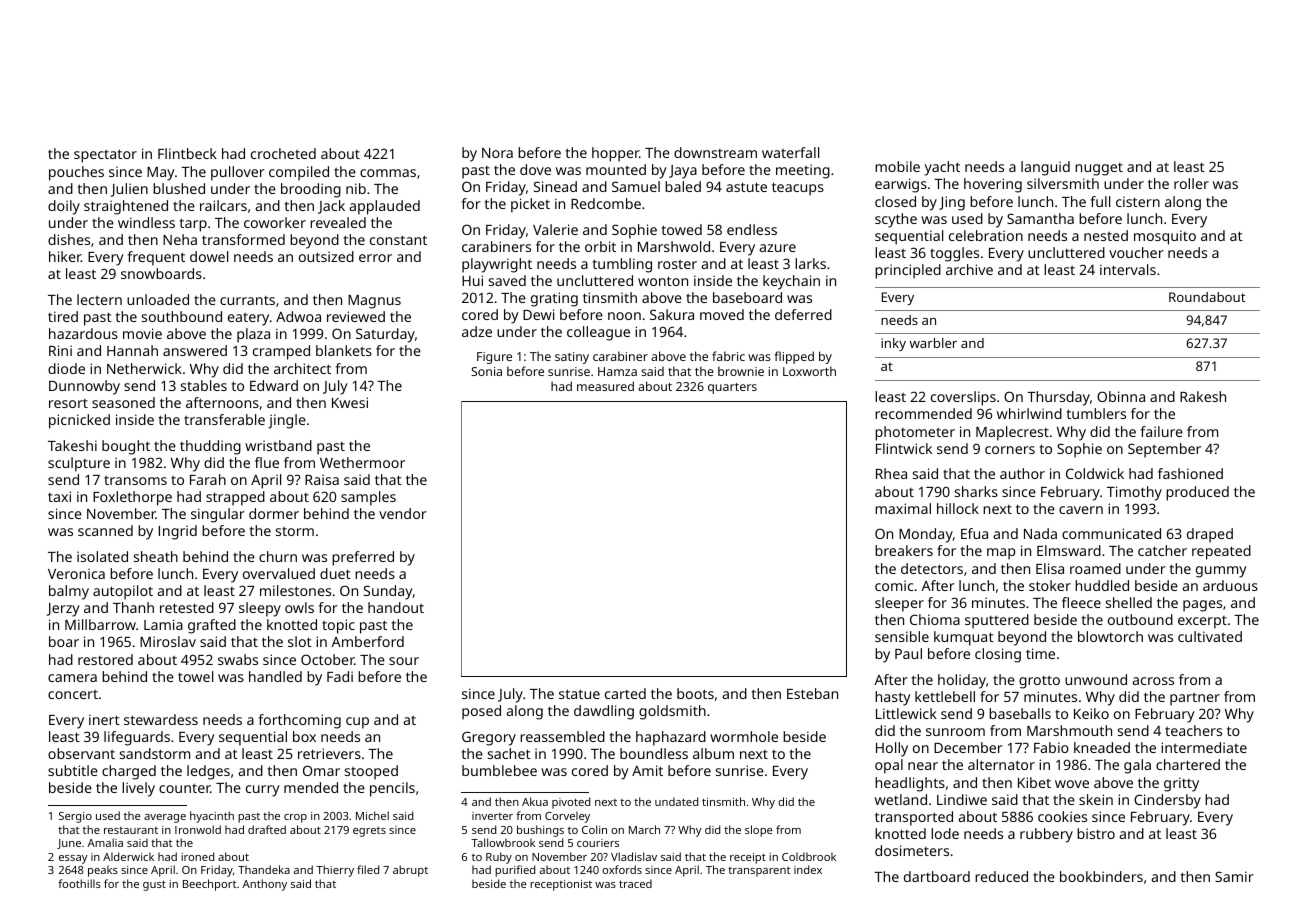  What do you see at coordinates (154, 885) in the screenshot?
I see `gust` at bounding box center [154, 885].
